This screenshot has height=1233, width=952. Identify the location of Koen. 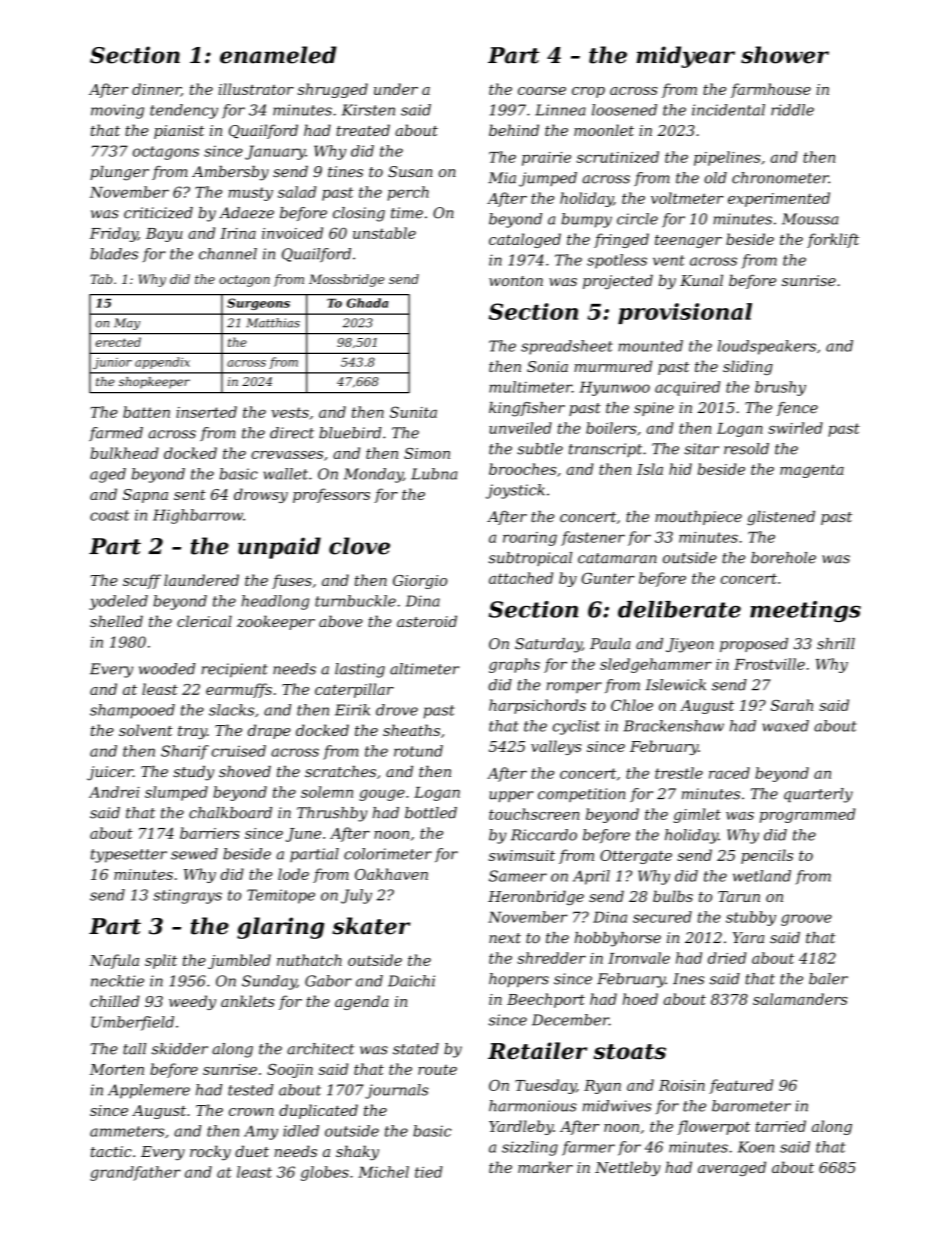
(756, 1147).
